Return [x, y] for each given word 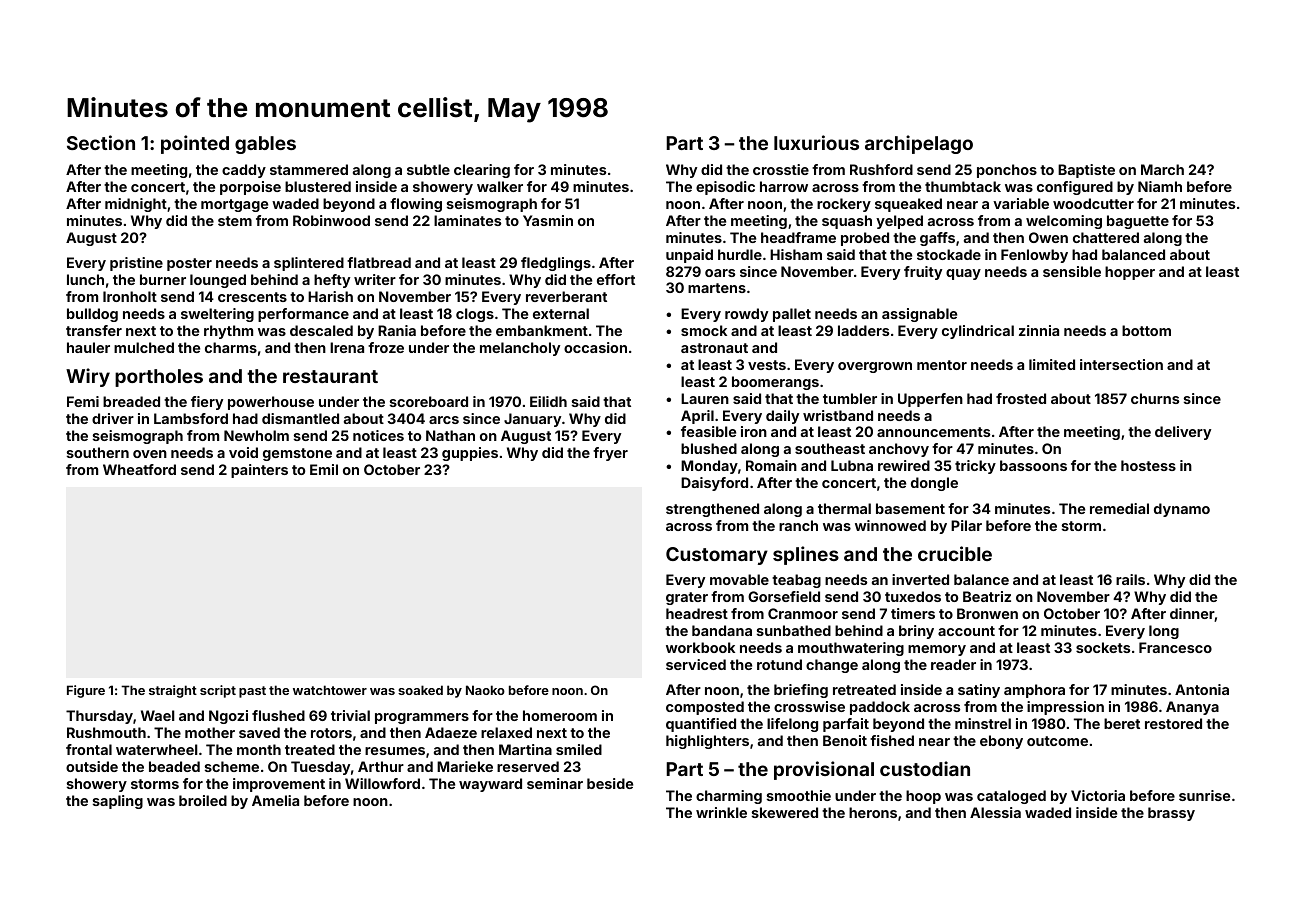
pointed [195, 144]
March [1162, 169]
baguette [1138, 222]
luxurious [816, 142]
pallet [792, 315]
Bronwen [987, 613]
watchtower [330, 690]
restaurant [330, 376]
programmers [422, 718]
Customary [717, 556]
